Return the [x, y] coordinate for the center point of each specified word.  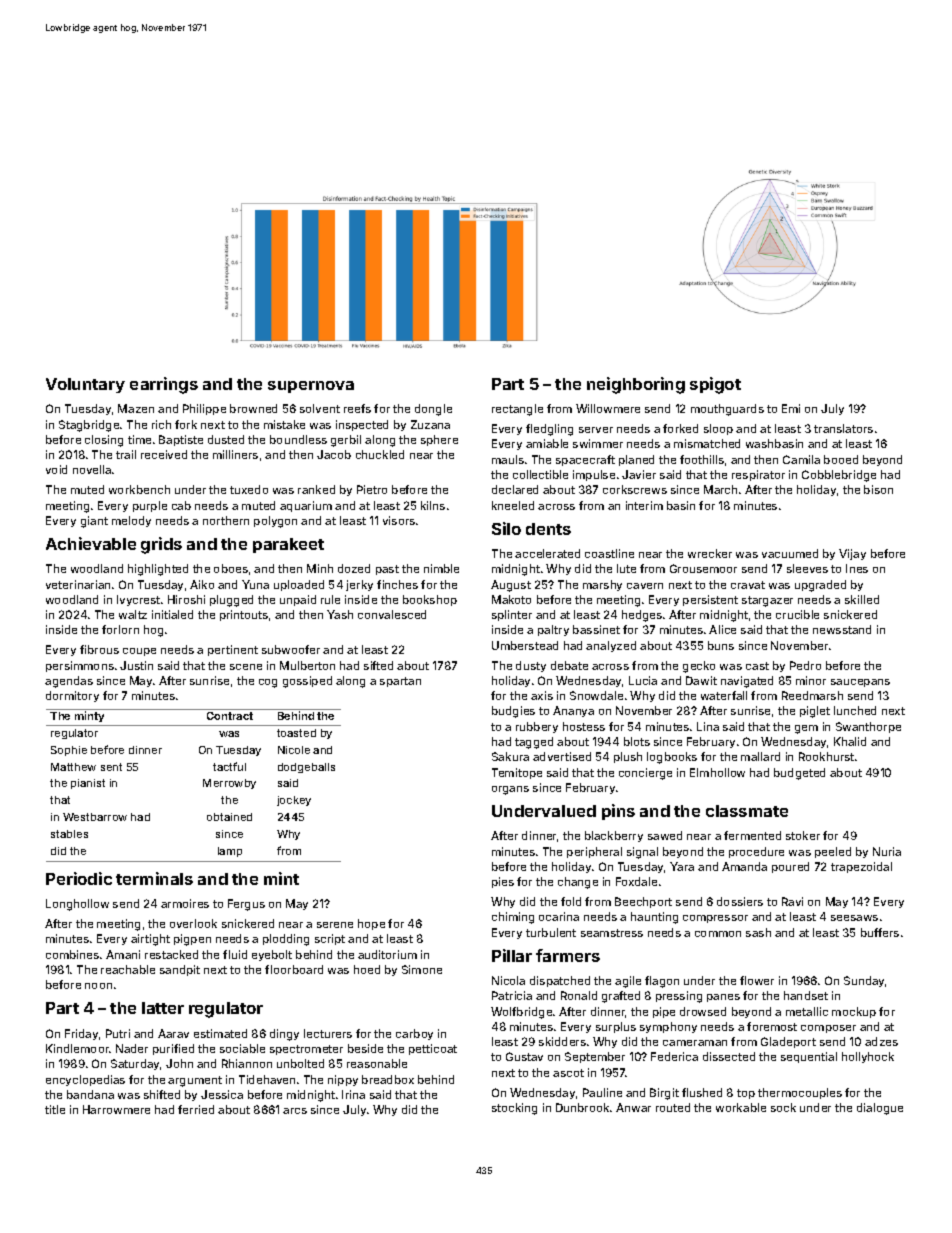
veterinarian [78, 584]
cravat [748, 585]
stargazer [767, 601]
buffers [880, 932]
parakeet [288, 545]
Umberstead [525, 645]
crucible [797, 614]
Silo [506, 528]
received [164, 454]
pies [503, 882]
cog [268, 683]
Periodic [79, 878]
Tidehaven [267, 1079]
